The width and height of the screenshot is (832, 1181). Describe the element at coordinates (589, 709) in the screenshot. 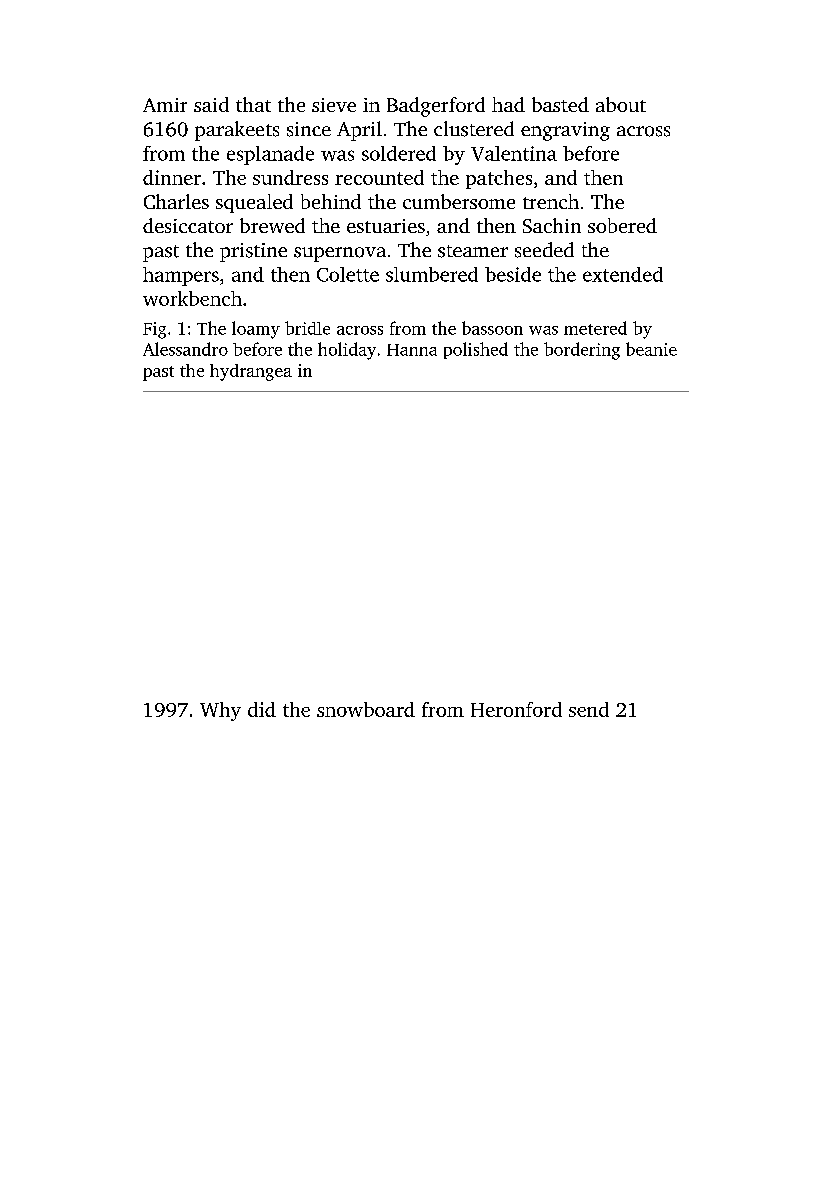

I see `send` at that location.
